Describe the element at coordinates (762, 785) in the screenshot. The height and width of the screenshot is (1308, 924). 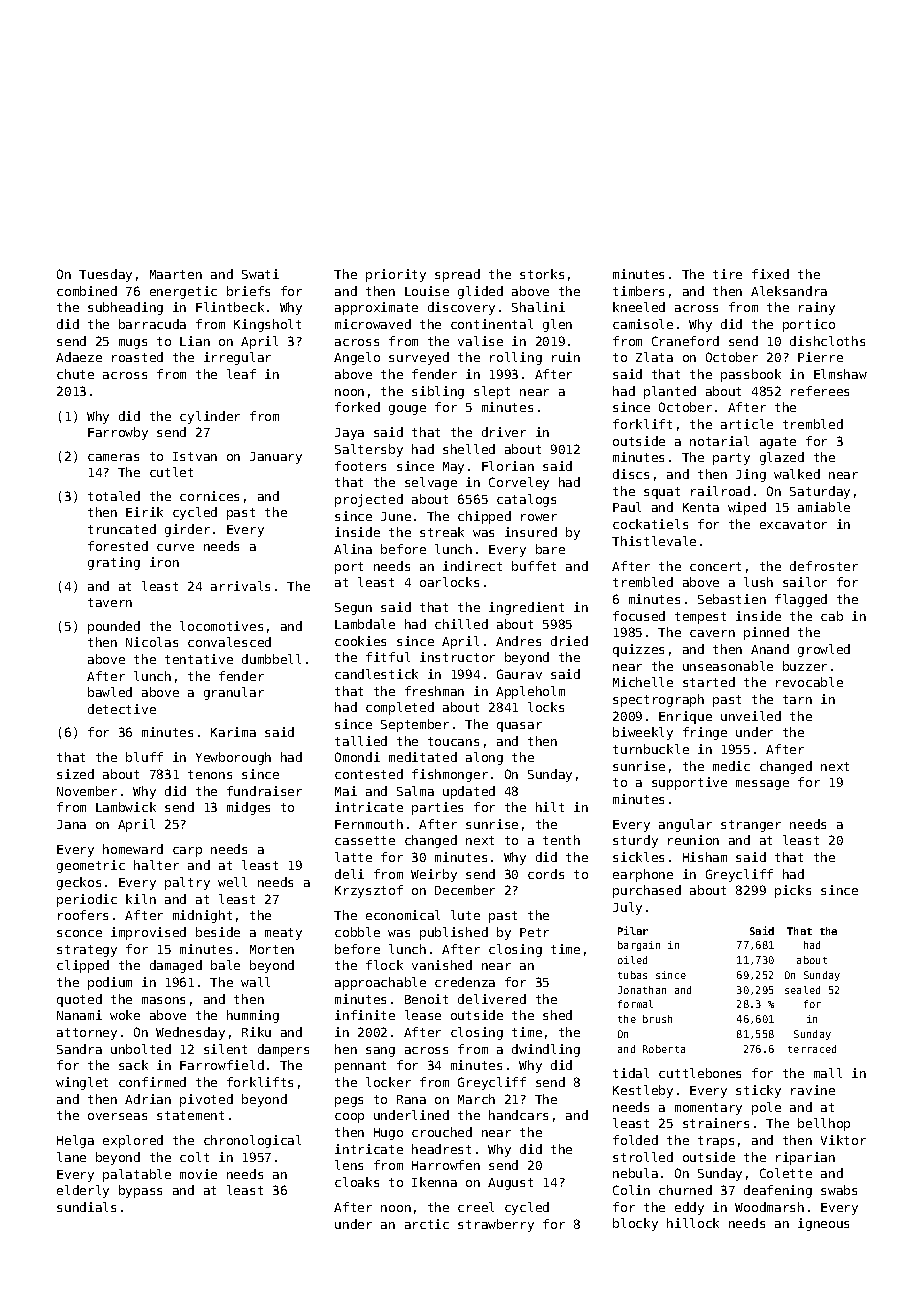
I see `message` at that location.
